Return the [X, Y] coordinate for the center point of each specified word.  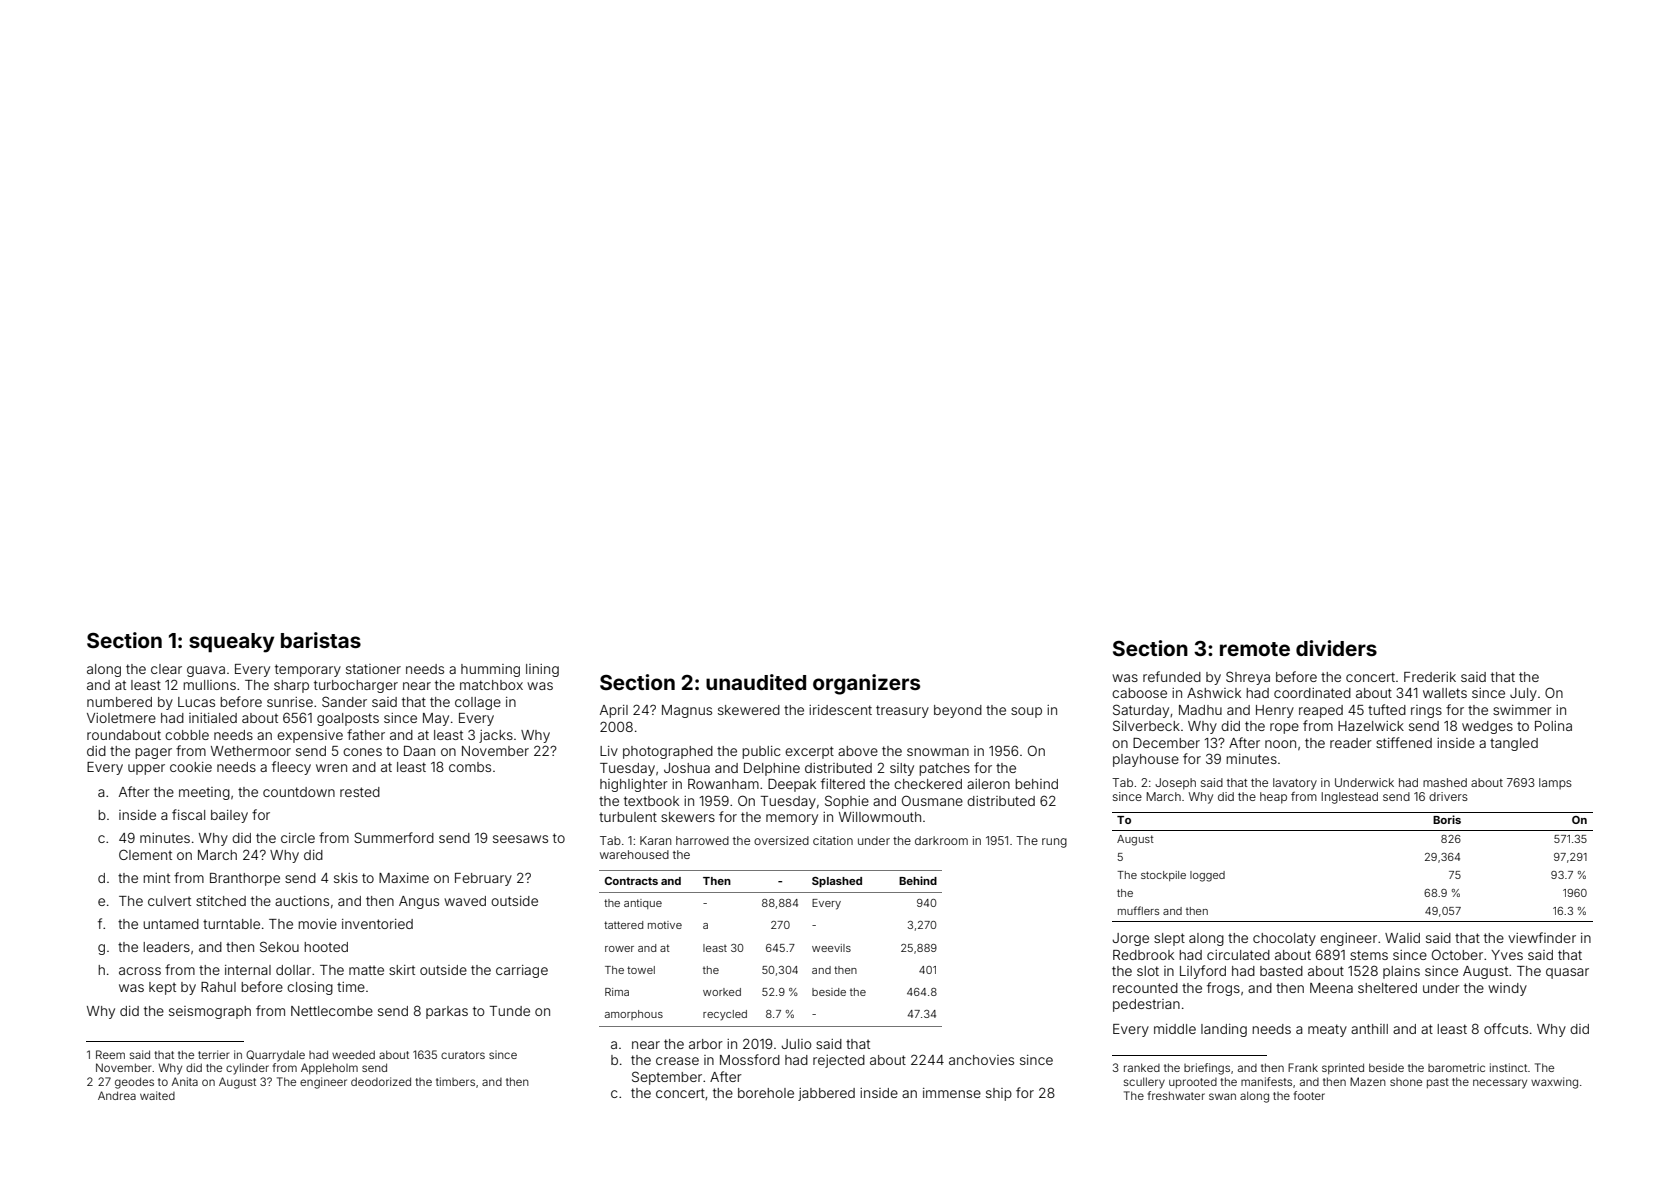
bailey [229, 816]
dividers [1336, 648]
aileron [988, 784]
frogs [1223, 989]
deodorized [381, 1081]
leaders [166, 947]
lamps [1555, 784]
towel [641, 970]
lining [542, 670]
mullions [209, 685]
